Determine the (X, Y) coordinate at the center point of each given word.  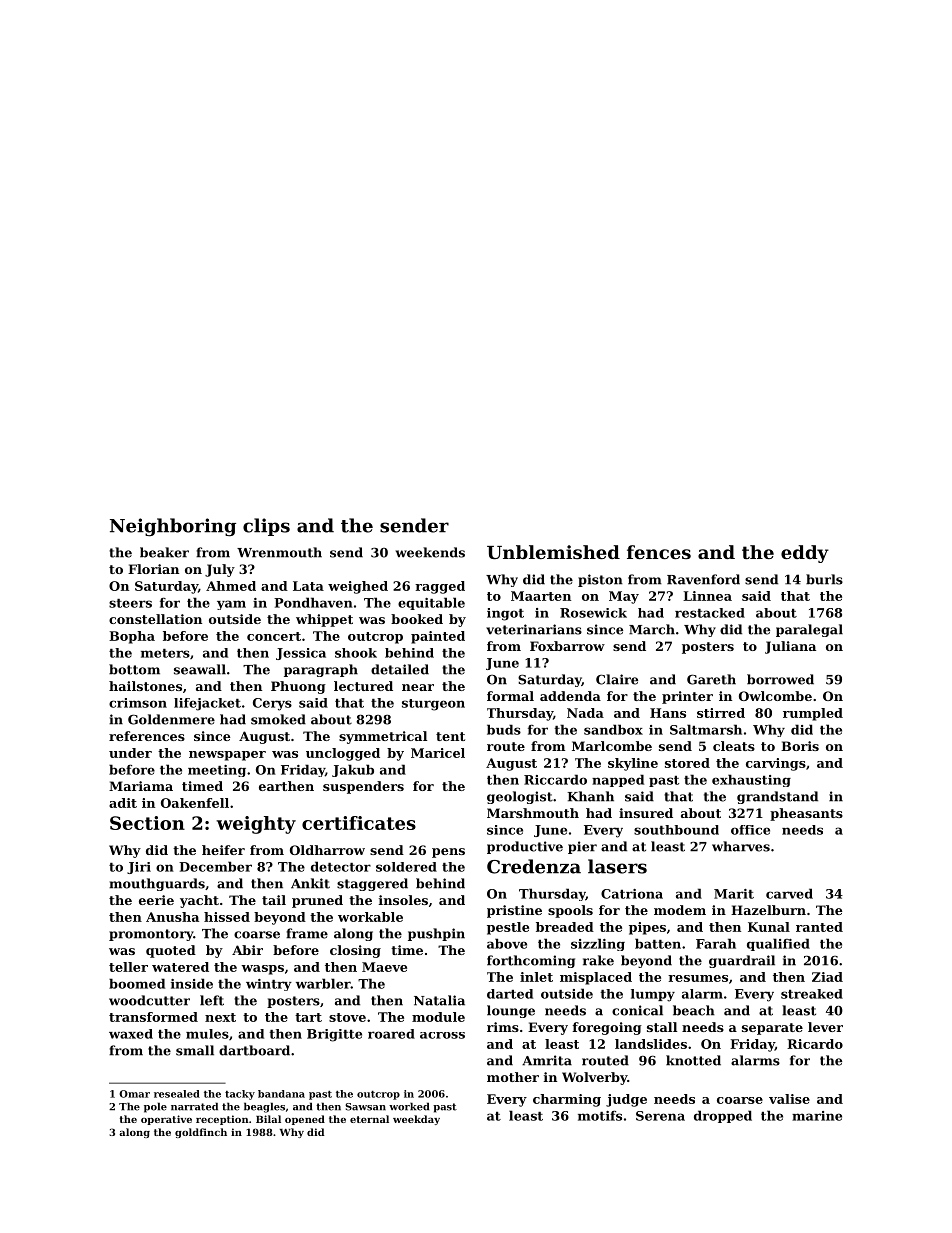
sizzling (598, 944)
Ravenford (703, 579)
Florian (153, 569)
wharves (741, 846)
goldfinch (201, 1133)
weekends (430, 552)
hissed (227, 917)
